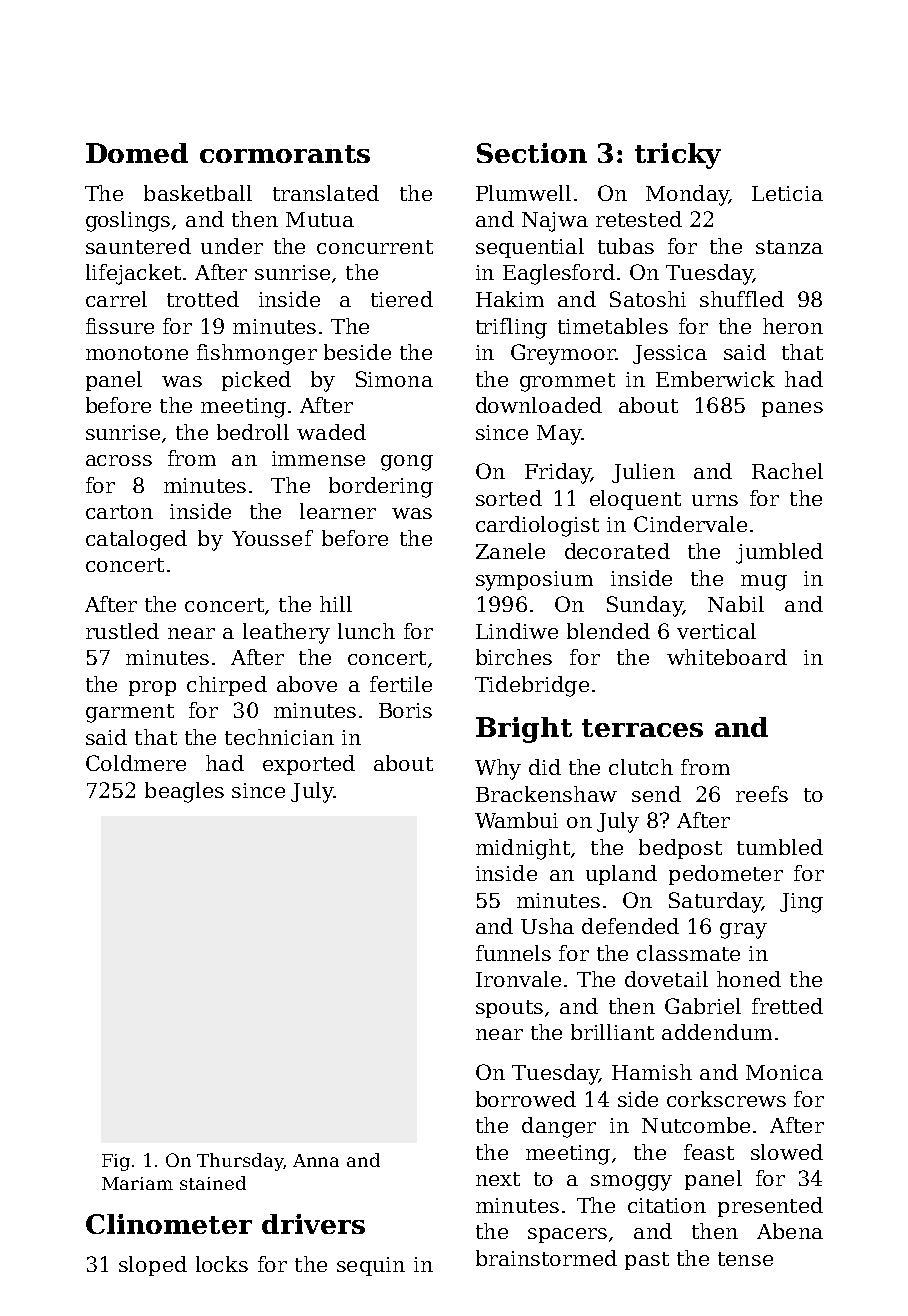 The image size is (908, 1316). Describe the element at coordinates (787, 471) in the page. I see `Rachel` at that location.
